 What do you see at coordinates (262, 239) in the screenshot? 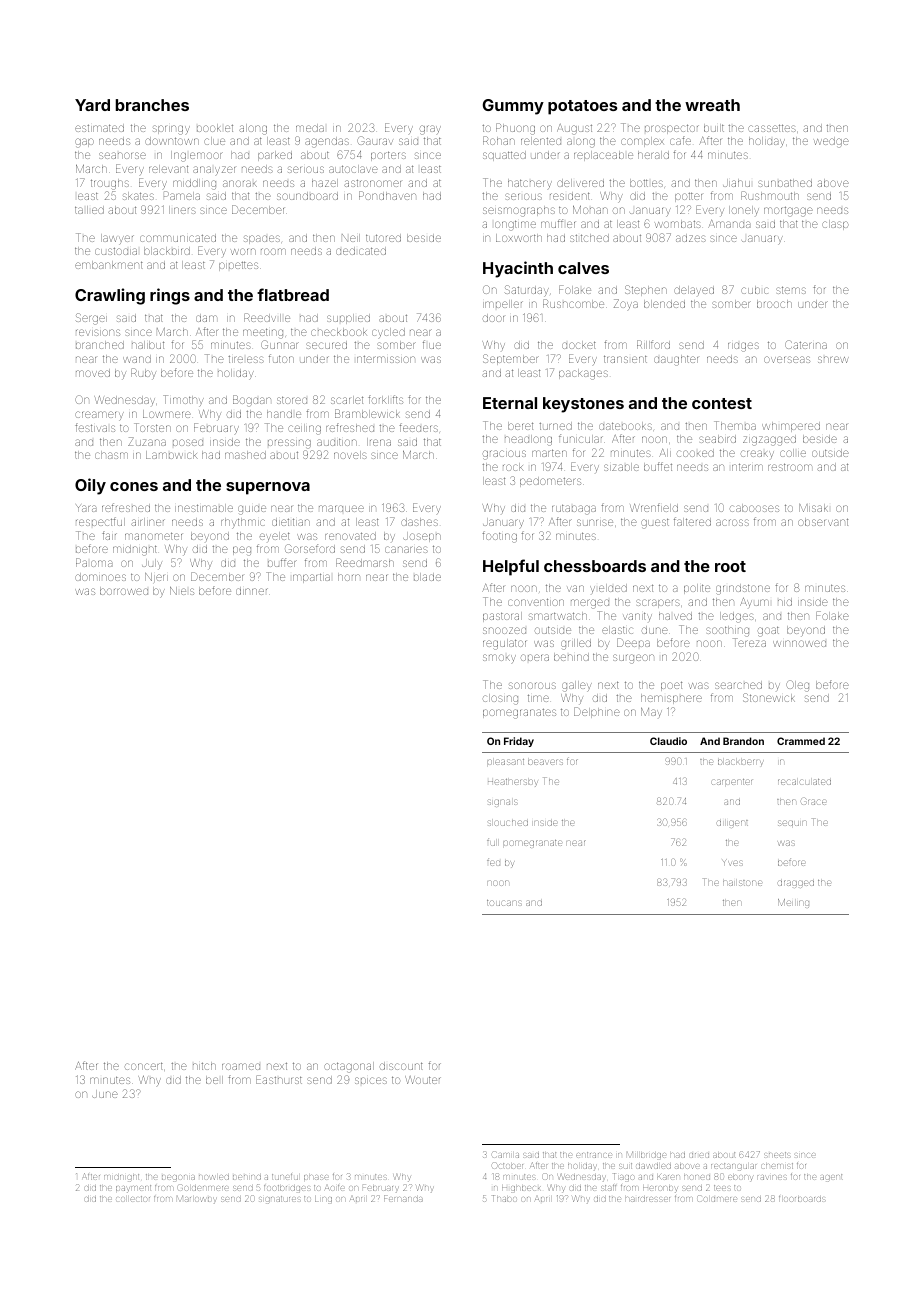
I see `spades` at bounding box center [262, 239].
